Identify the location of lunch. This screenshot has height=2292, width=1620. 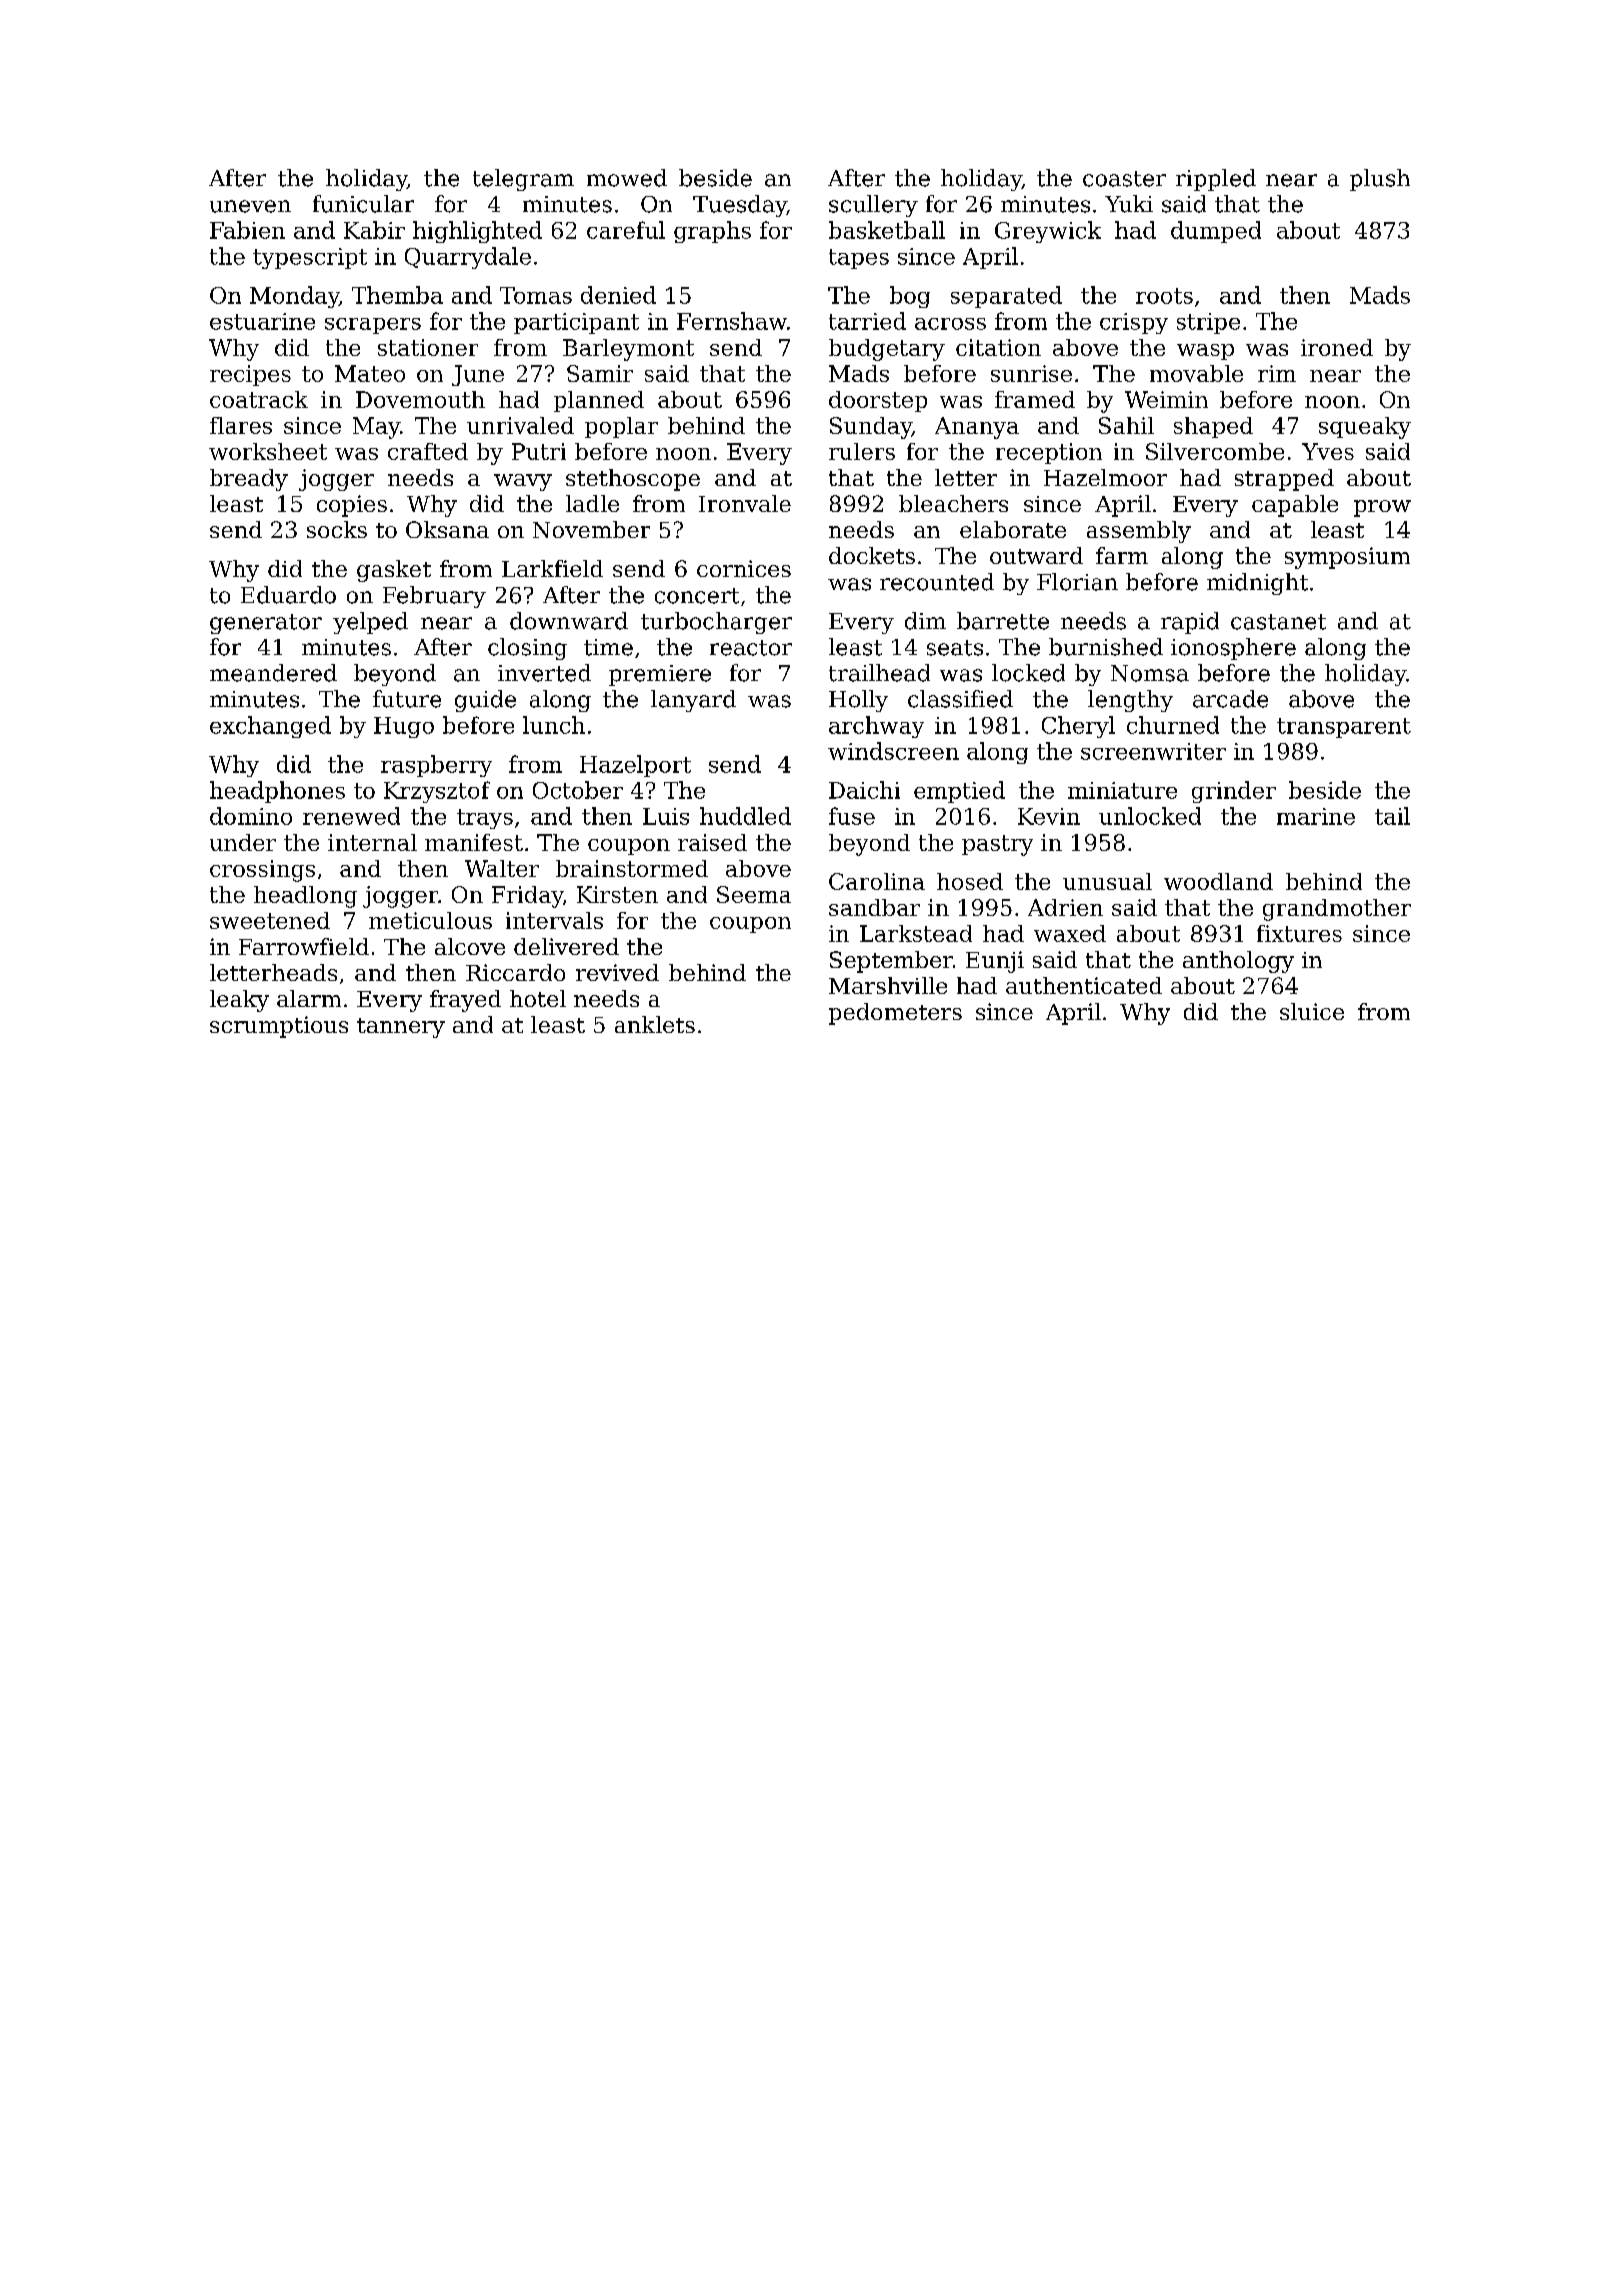
(554, 725).
